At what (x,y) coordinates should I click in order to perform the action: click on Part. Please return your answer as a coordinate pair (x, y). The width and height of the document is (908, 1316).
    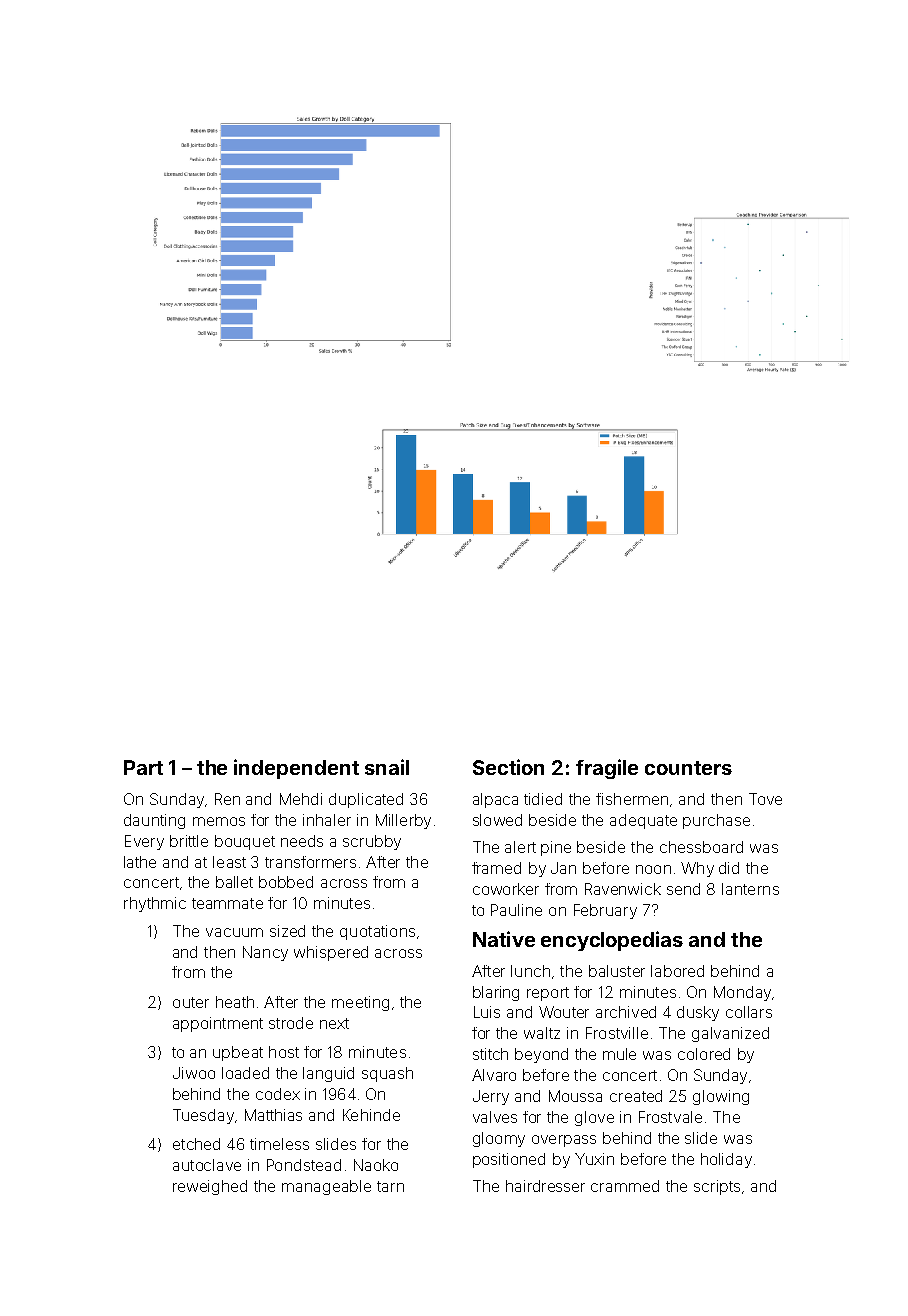
    Looking at the image, I should click on (143, 767).
